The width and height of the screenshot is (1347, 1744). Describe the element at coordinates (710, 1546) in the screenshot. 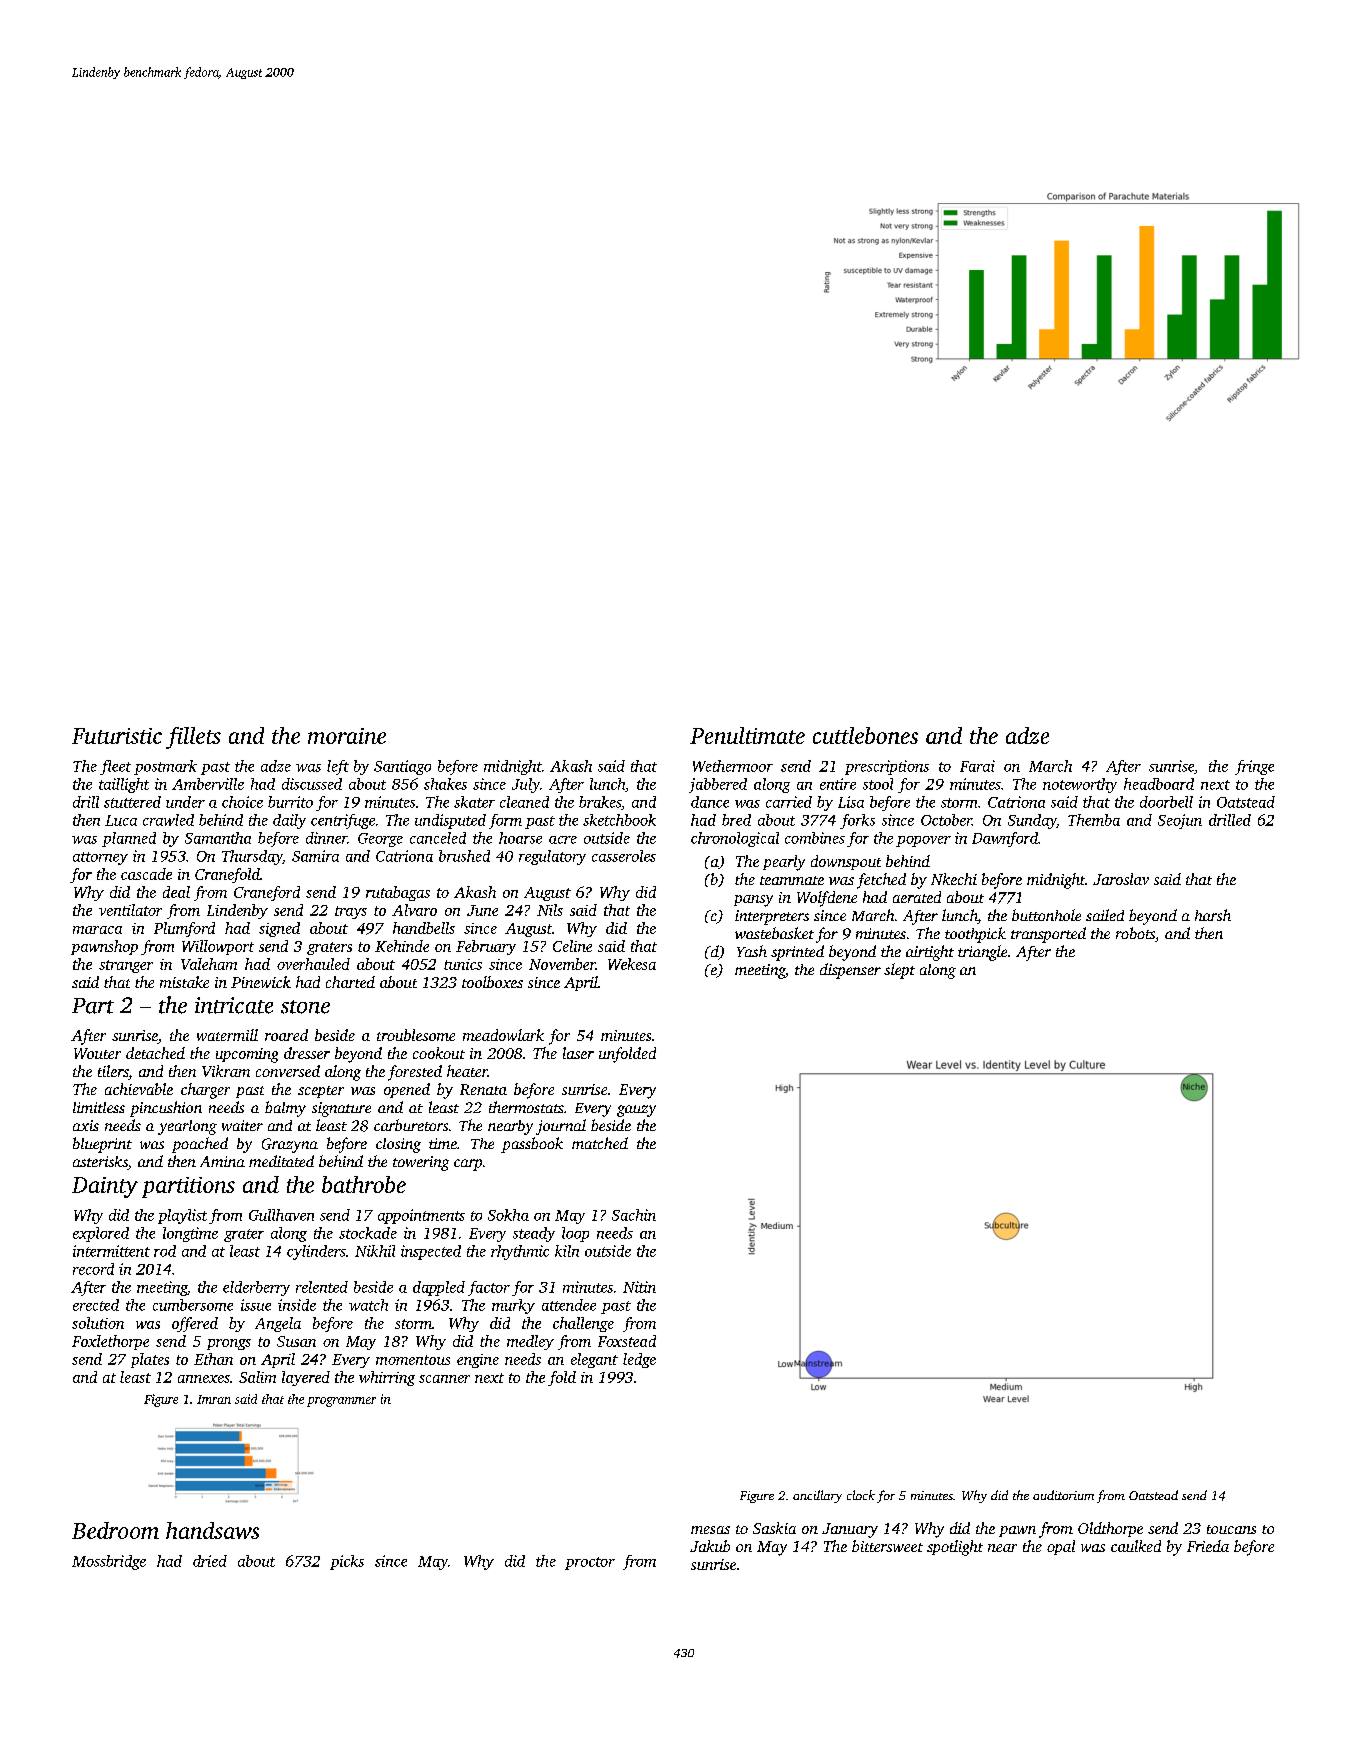

I see `Jakub` at that location.
